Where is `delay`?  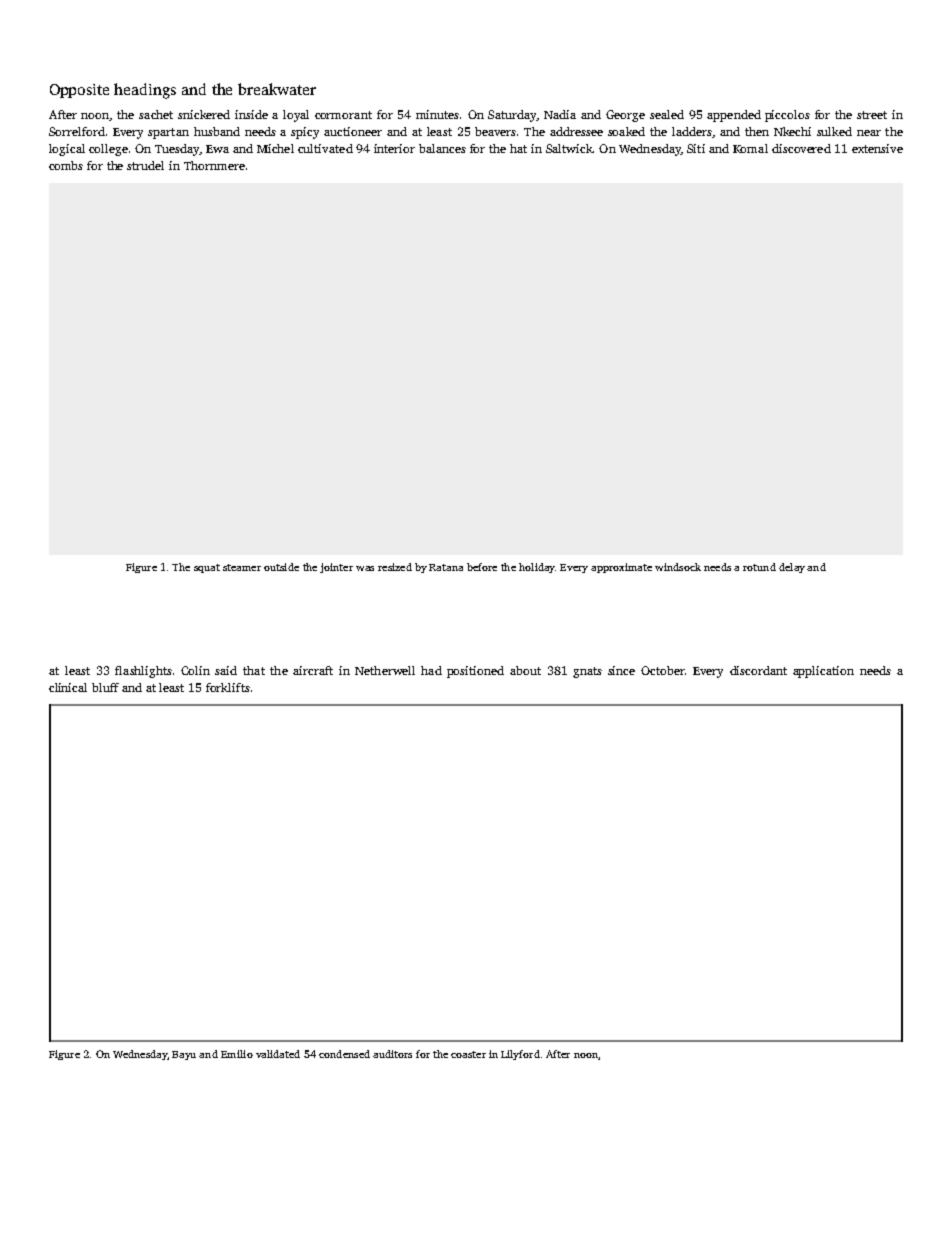
delay is located at coordinates (792, 568).
